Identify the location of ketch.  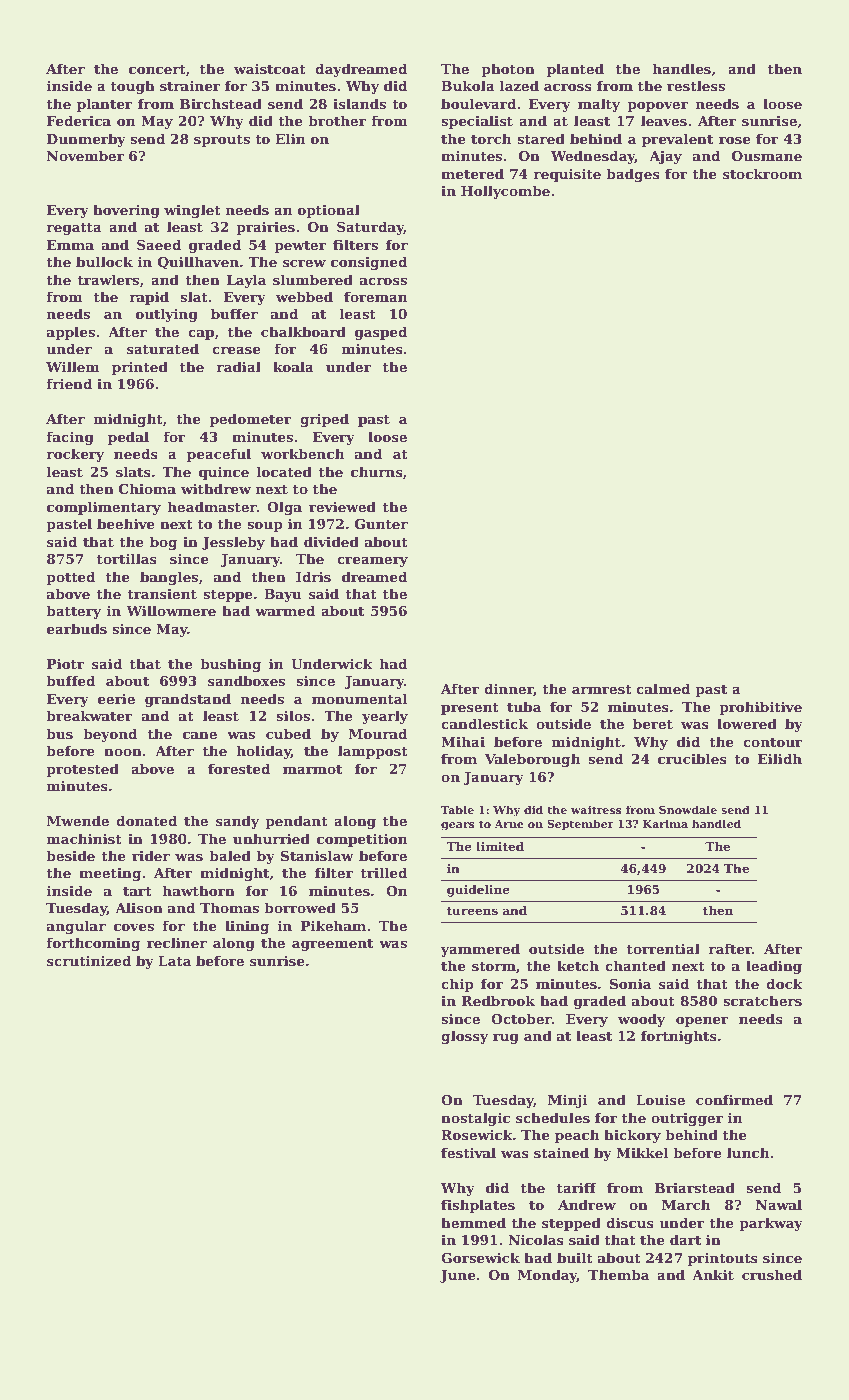
(578, 965).
